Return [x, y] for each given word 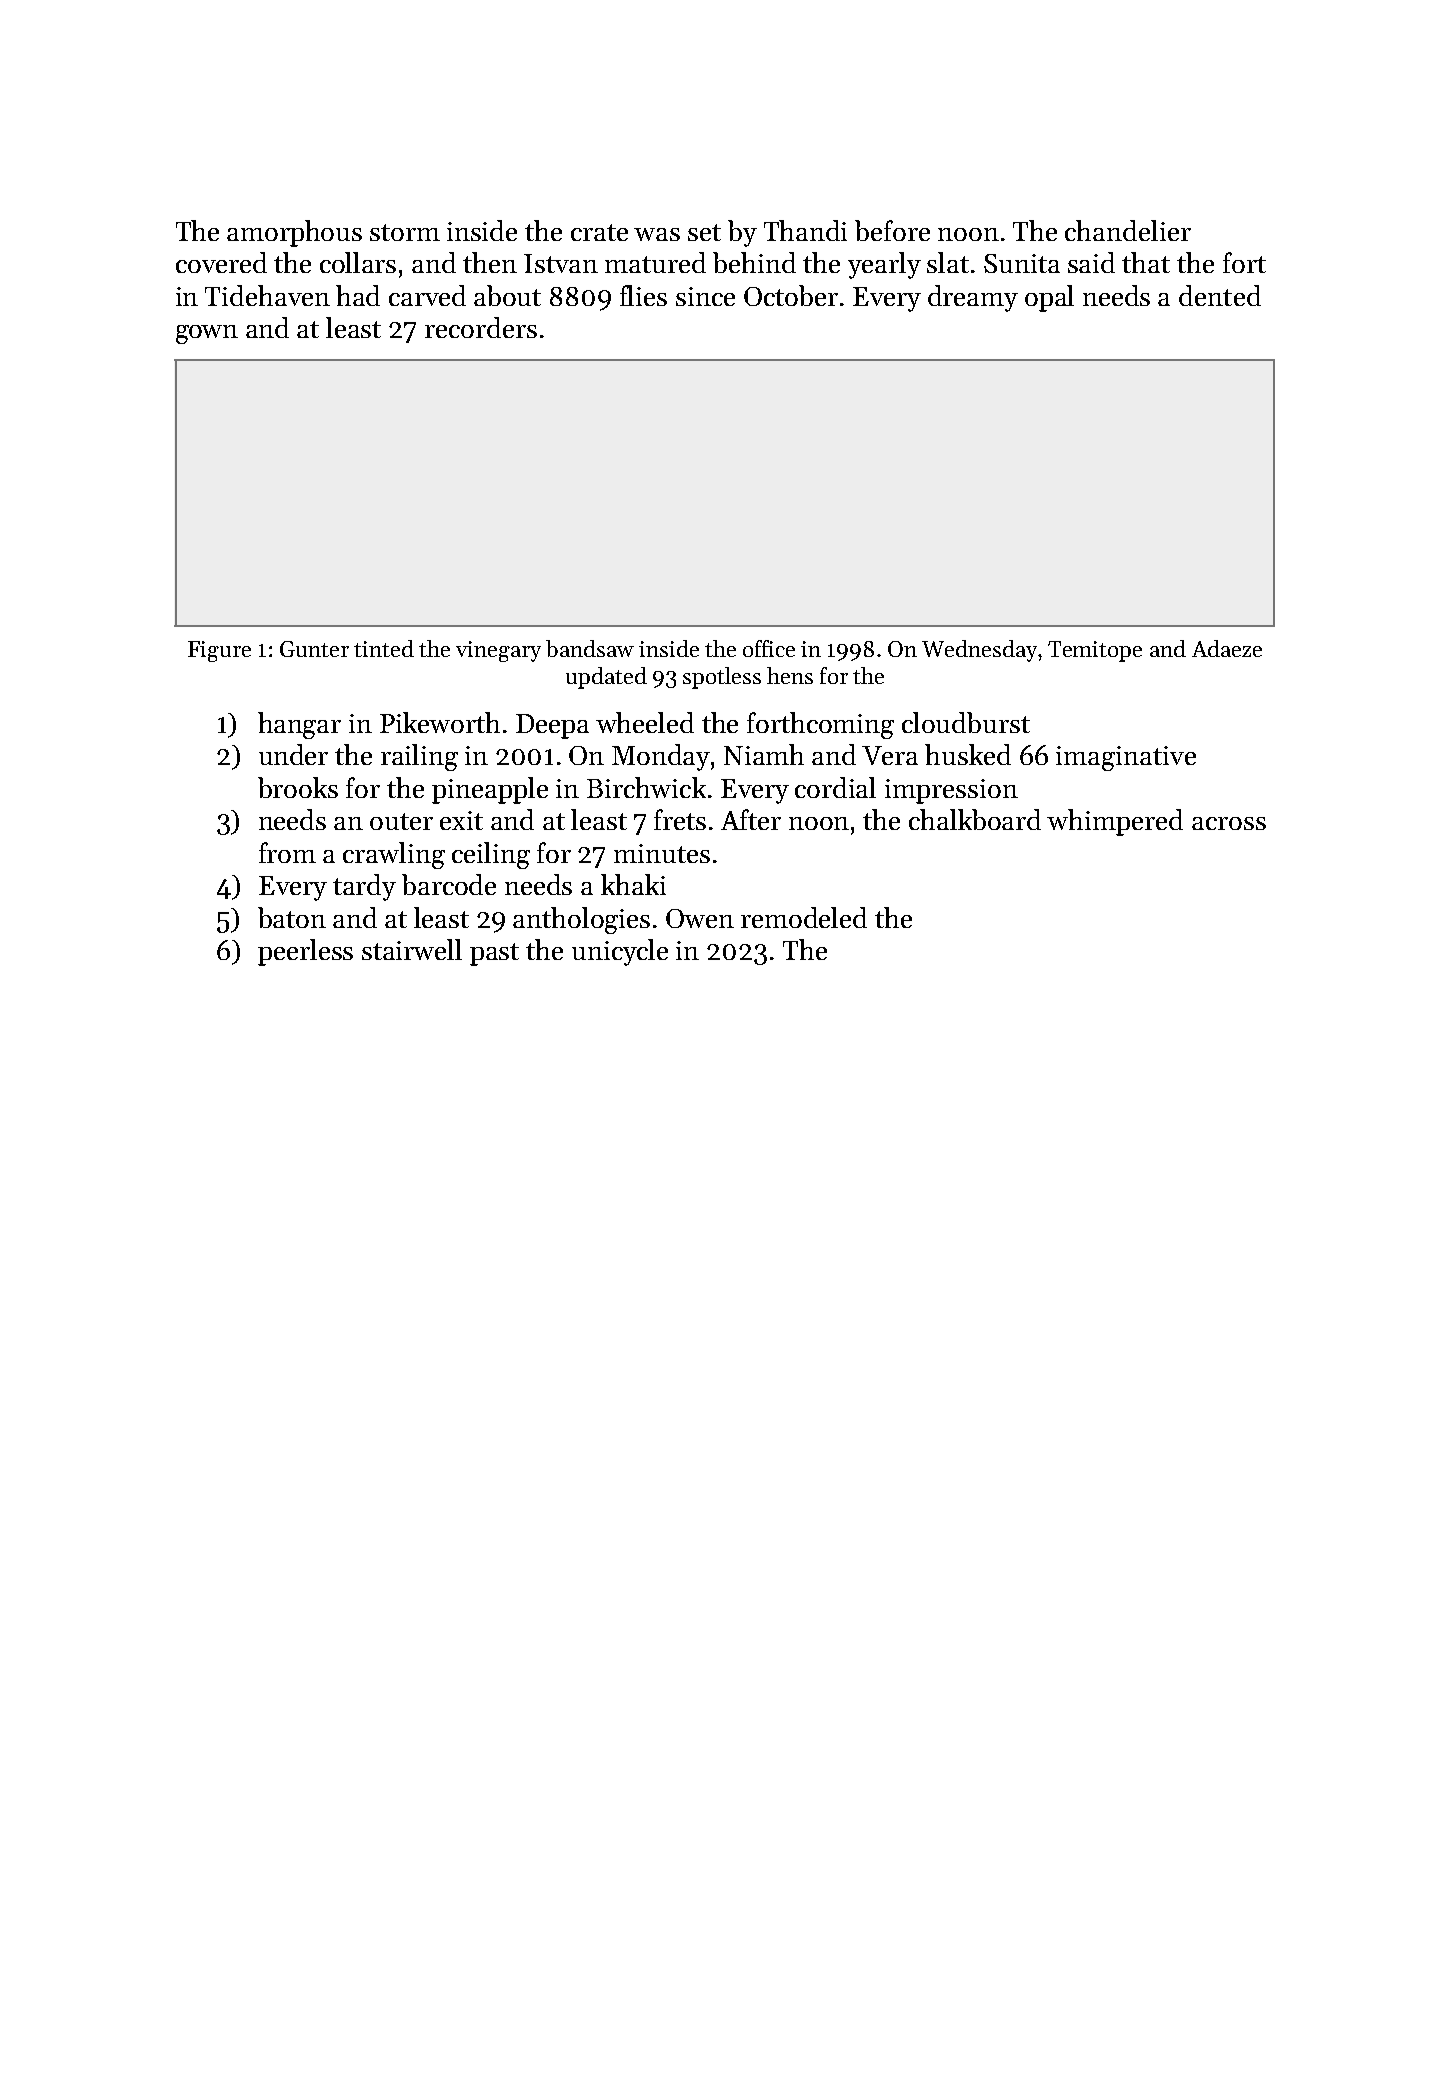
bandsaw [590, 648]
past [494, 954]
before [892, 230]
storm [405, 232]
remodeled [804, 917]
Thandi [805, 230]
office [769, 648]
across [1229, 823]
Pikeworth [440, 722]
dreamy [973, 298]
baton [292, 917]
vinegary [498, 651]
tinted [384, 648]
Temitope [1095, 651]
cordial [835, 787]
